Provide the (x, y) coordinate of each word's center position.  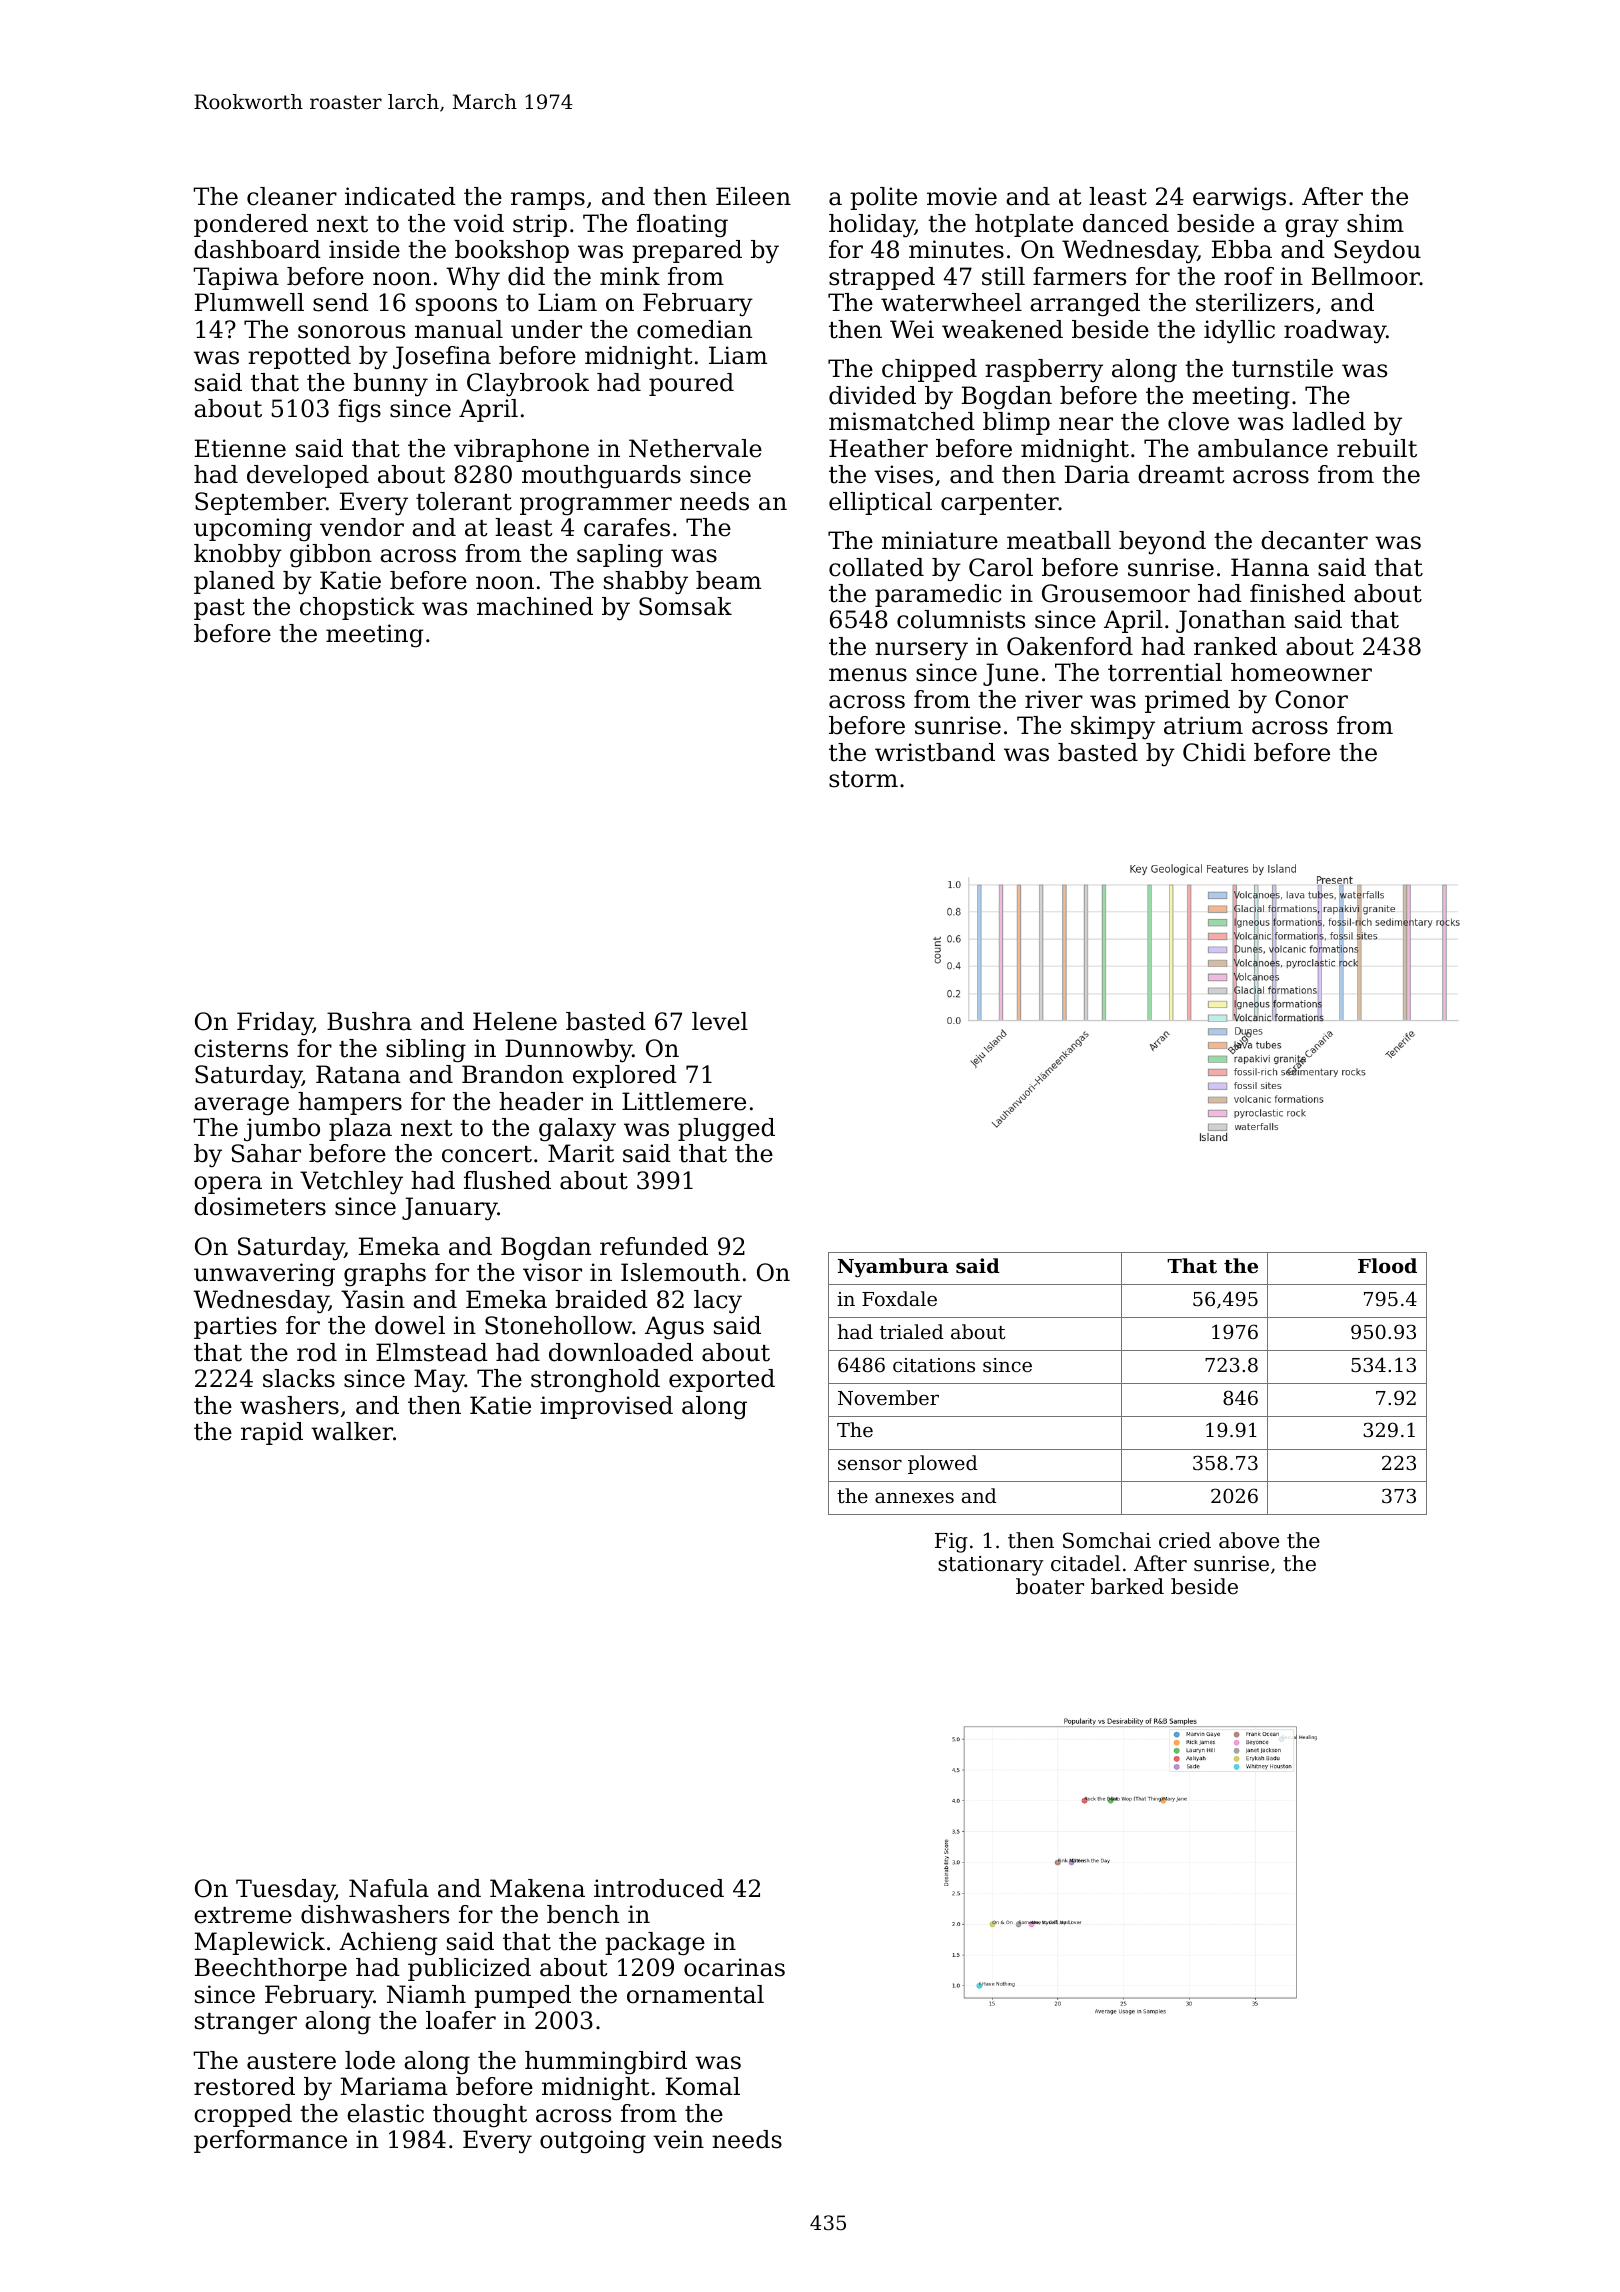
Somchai (1107, 1540)
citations (934, 1365)
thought (480, 2115)
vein (678, 2139)
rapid (272, 1433)
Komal (703, 2086)
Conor (1311, 699)
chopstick (357, 608)
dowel (410, 1325)
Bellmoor (1366, 276)
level (720, 1021)
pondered (251, 225)
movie (962, 196)
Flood (1387, 1265)
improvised (606, 1407)
